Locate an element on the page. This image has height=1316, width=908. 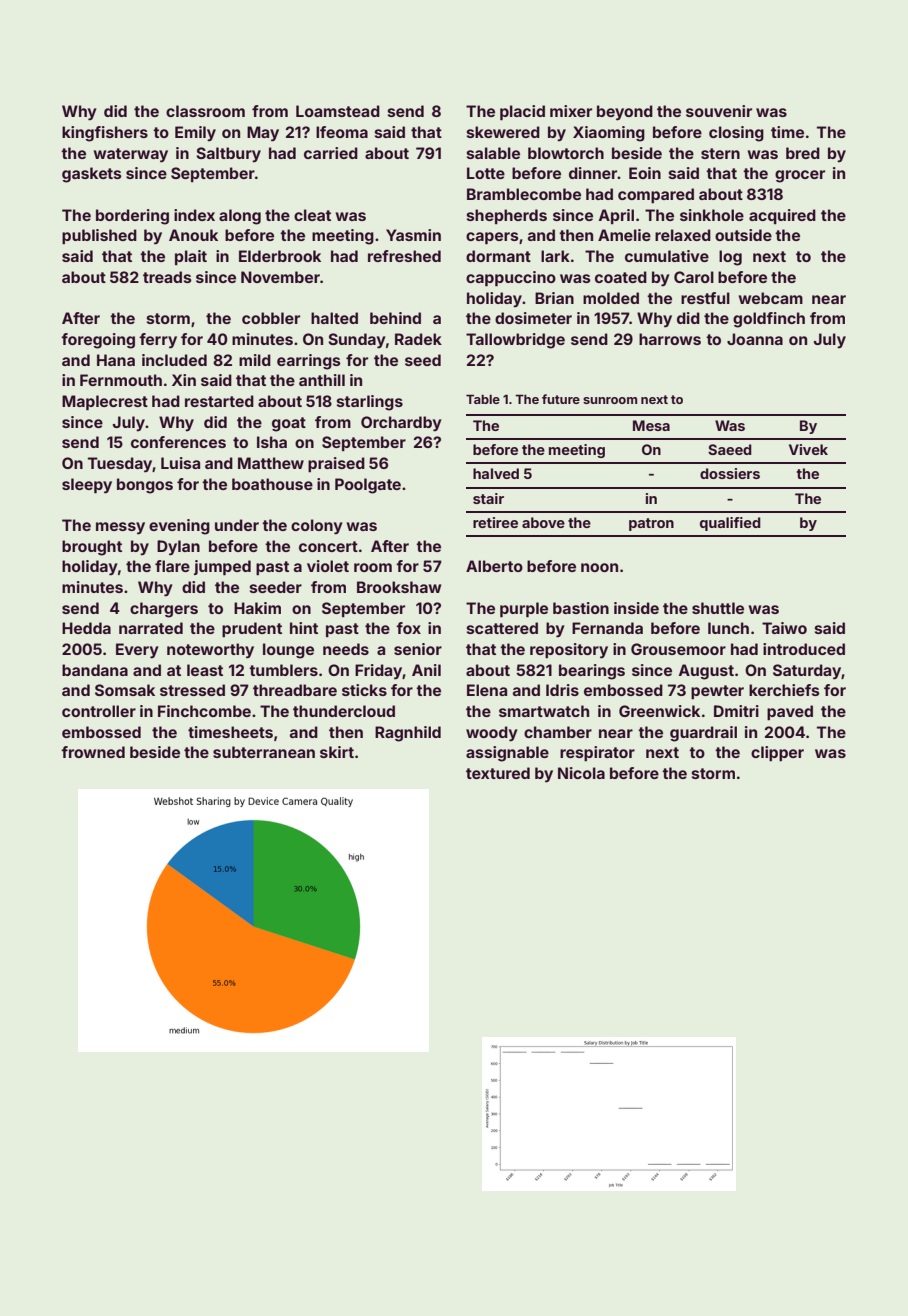
mixer is located at coordinates (571, 111).
